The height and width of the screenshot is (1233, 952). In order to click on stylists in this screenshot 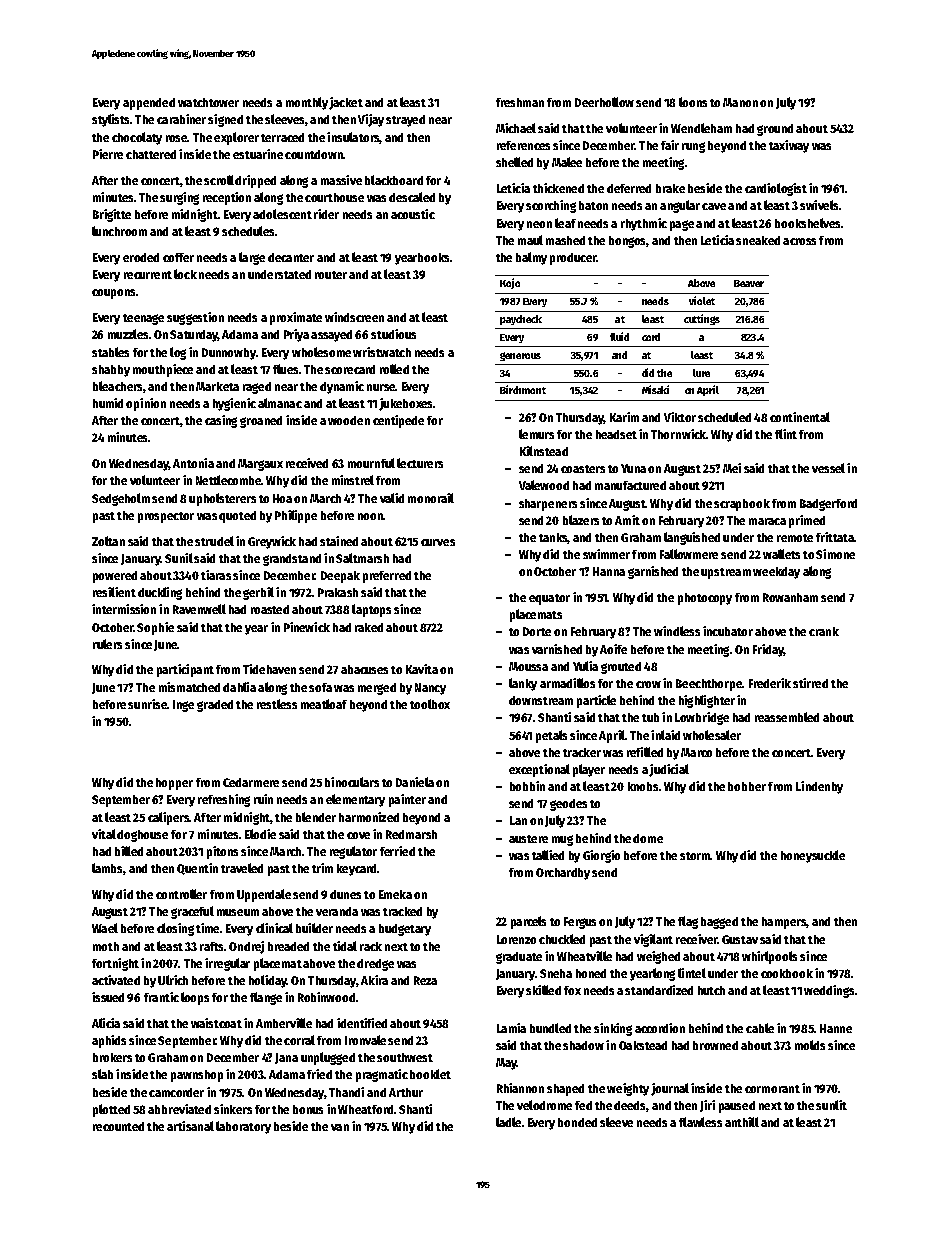, I will do `click(110, 120)`.
